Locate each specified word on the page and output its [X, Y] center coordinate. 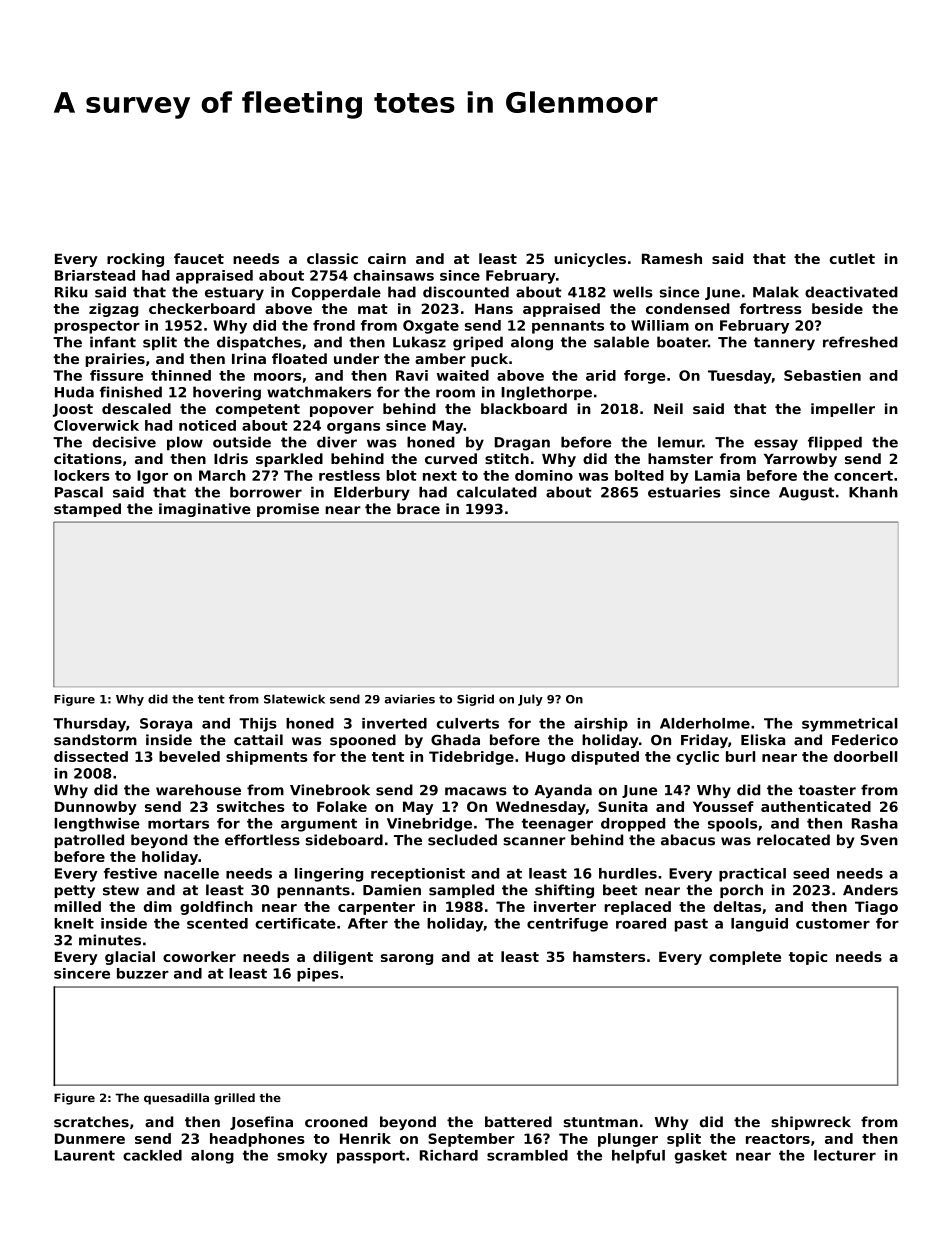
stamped [87, 510]
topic [808, 958]
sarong [407, 959]
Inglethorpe [546, 393]
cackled [152, 1155]
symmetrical [850, 725]
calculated [497, 492]
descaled [136, 408]
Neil [668, 408]
